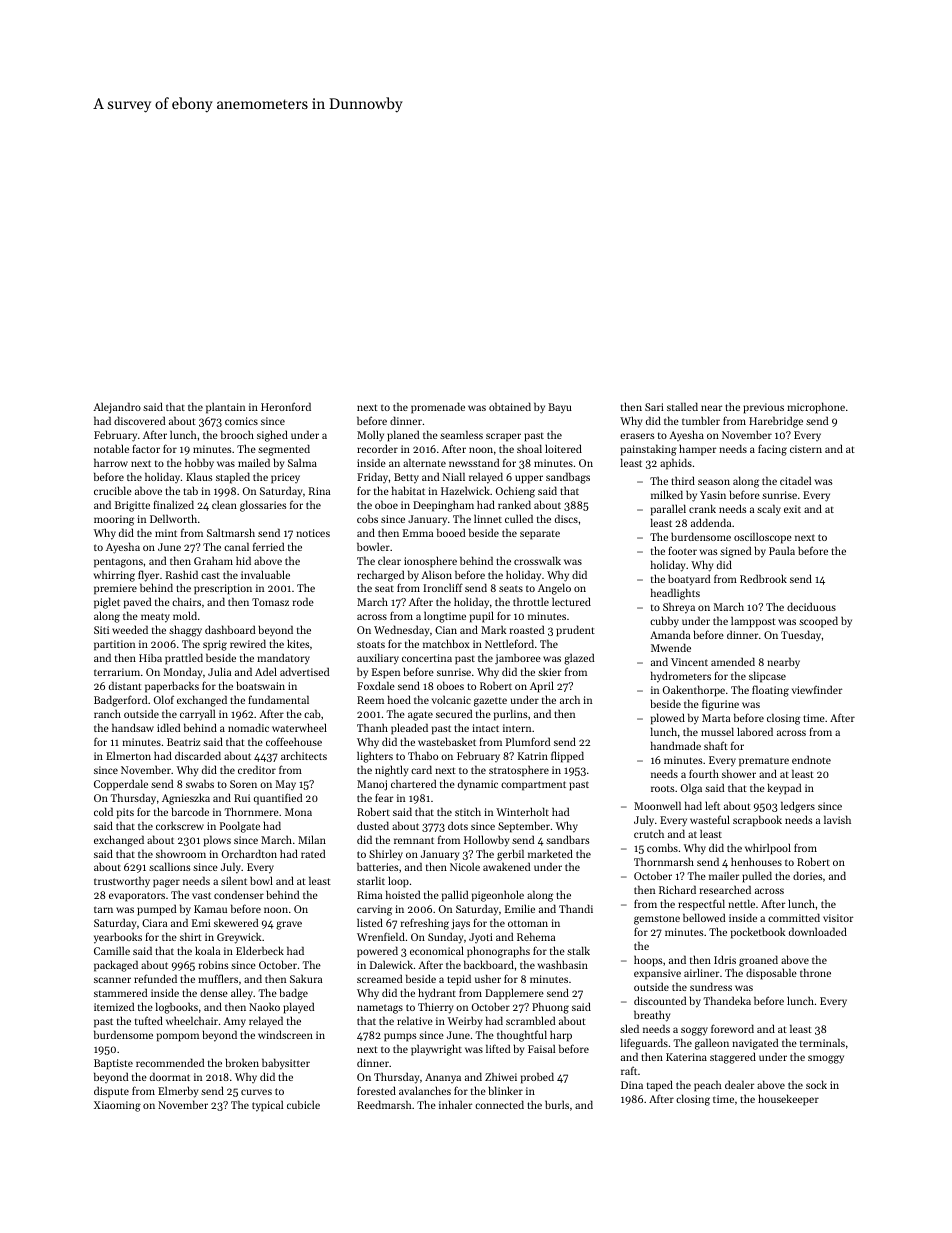  Describe the element at coordinates (286, 785) in the image. I see `May` at that location.
